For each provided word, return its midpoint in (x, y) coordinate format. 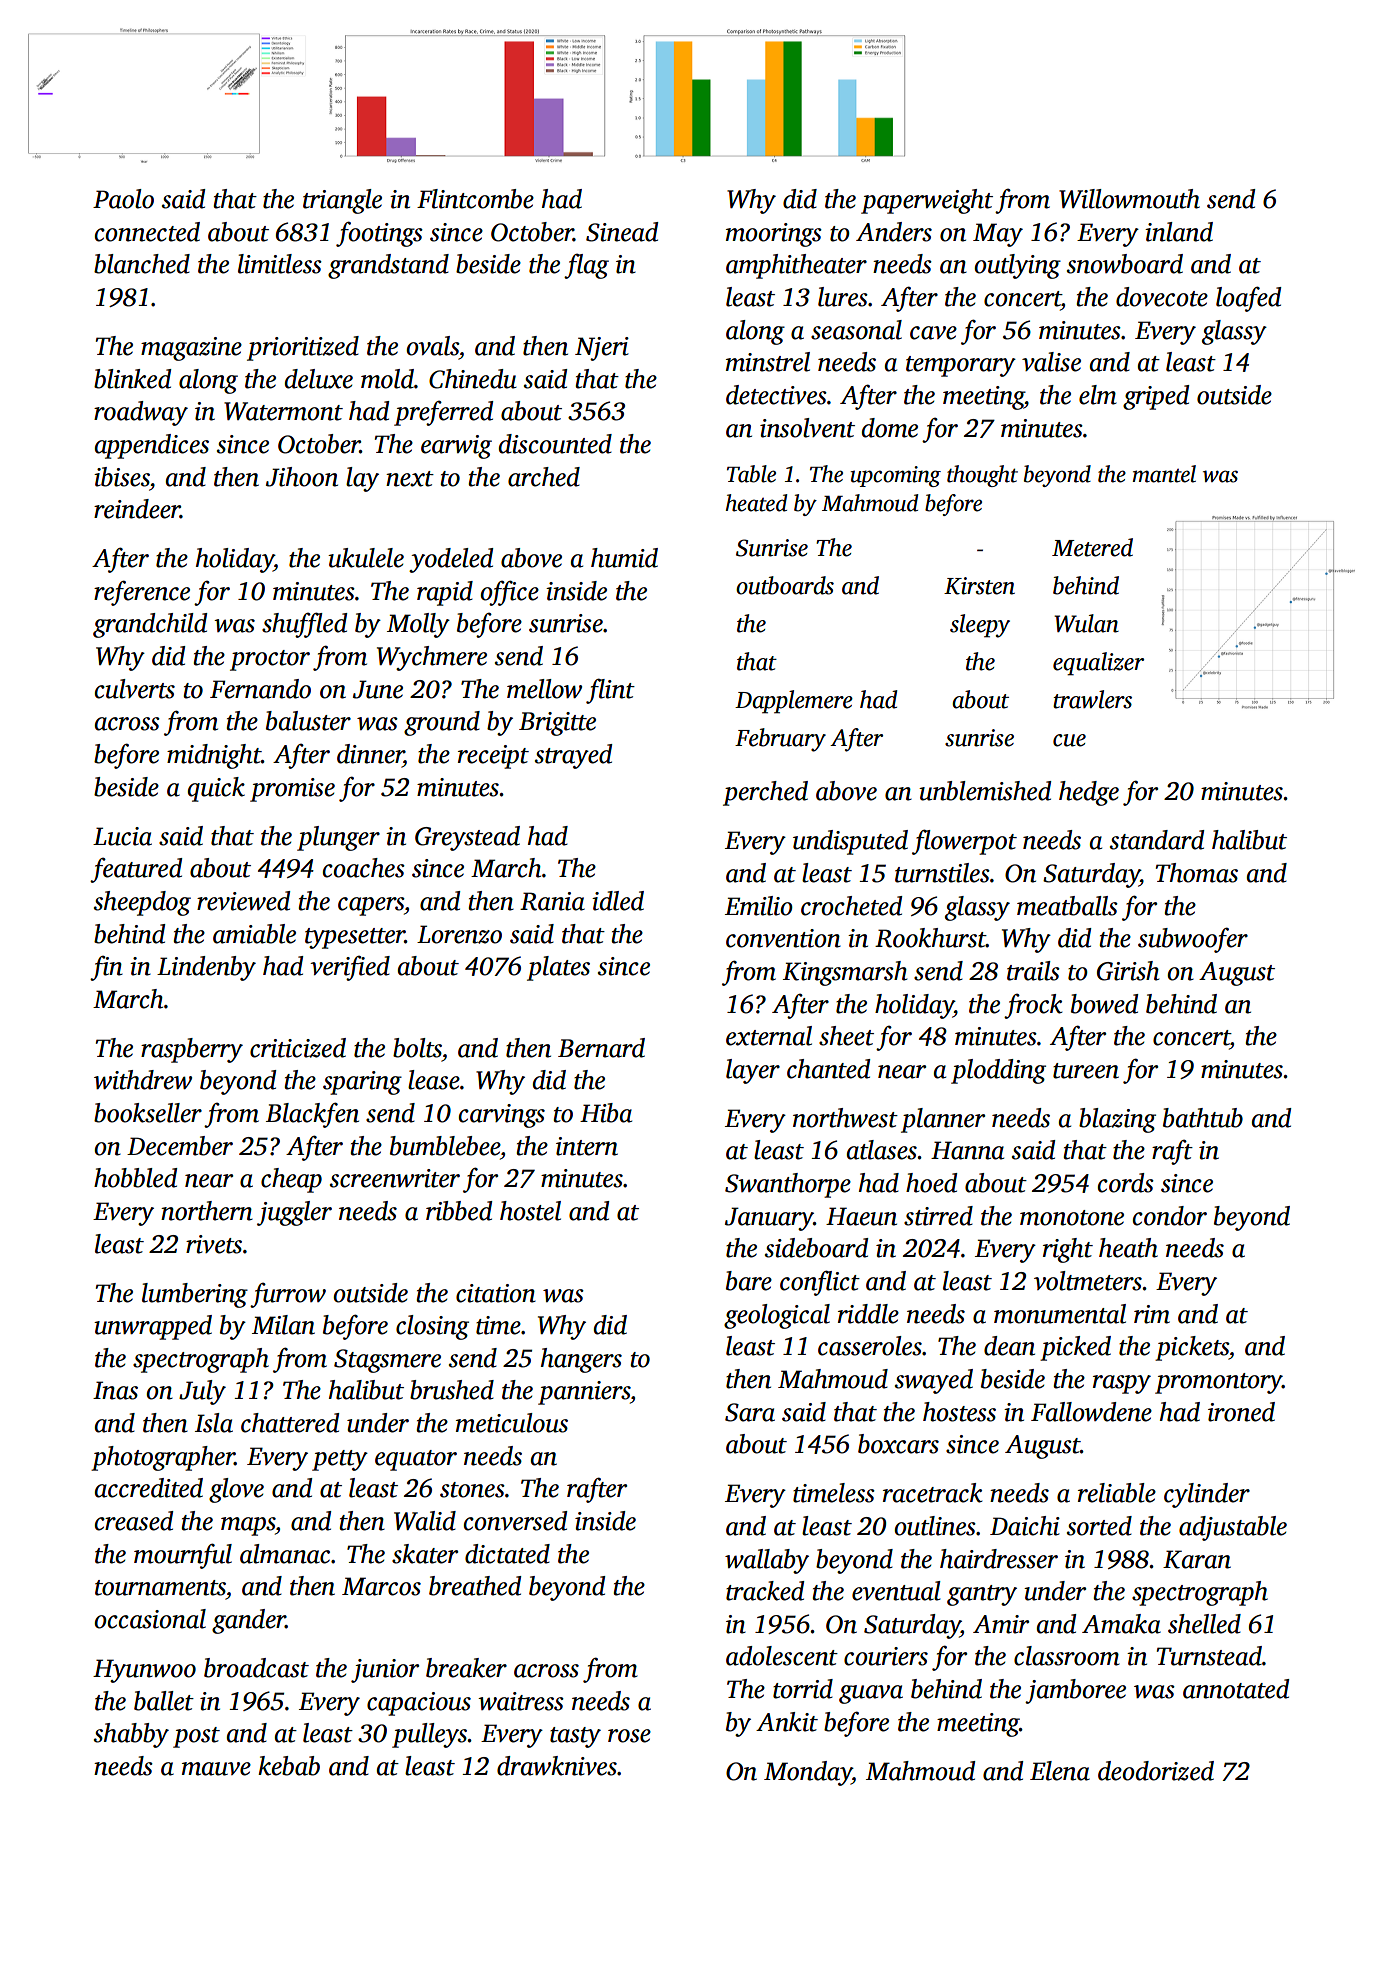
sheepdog (142, 903)
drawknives (557, 1766)
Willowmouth (1129, 199)
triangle (342, 201)
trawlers (1092, 699)
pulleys (430, 1735)
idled (618, 901)
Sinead (622, 232)
